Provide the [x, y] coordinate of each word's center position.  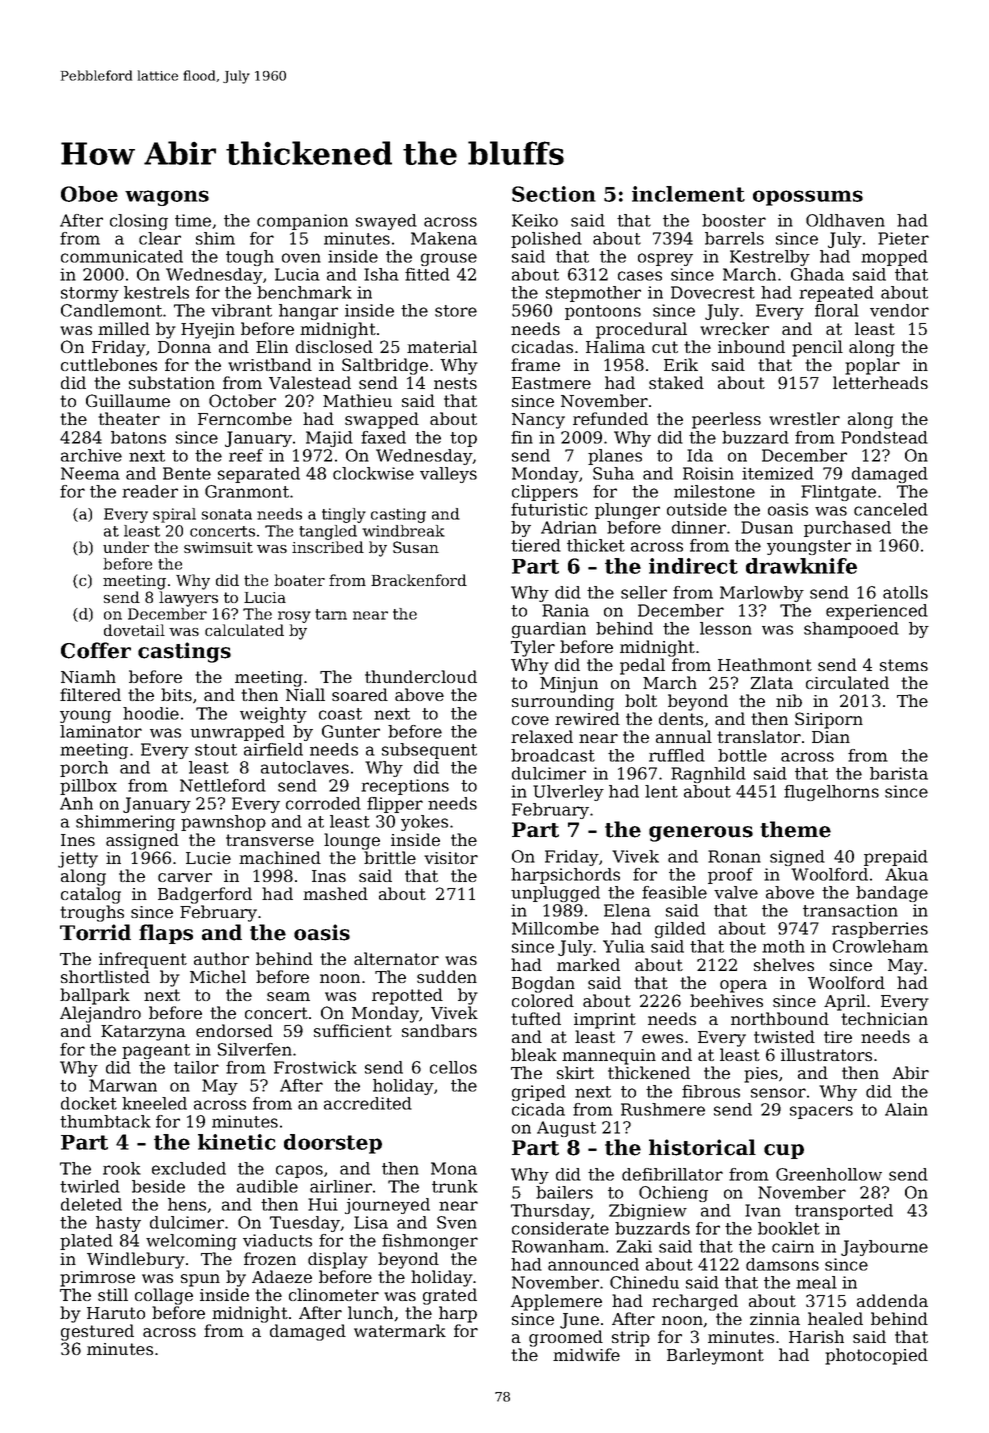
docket [89, 1103]
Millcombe [555, 928]
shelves [784, 964]
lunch [370, 1312]
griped [539, 1093]
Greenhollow [829, 1174]
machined [280, 857]
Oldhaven [845, 220]
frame [535, 364]
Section [554, 194]
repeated [836, 294]
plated [86, 1242]
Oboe [89, 194]
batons [138, 437]
